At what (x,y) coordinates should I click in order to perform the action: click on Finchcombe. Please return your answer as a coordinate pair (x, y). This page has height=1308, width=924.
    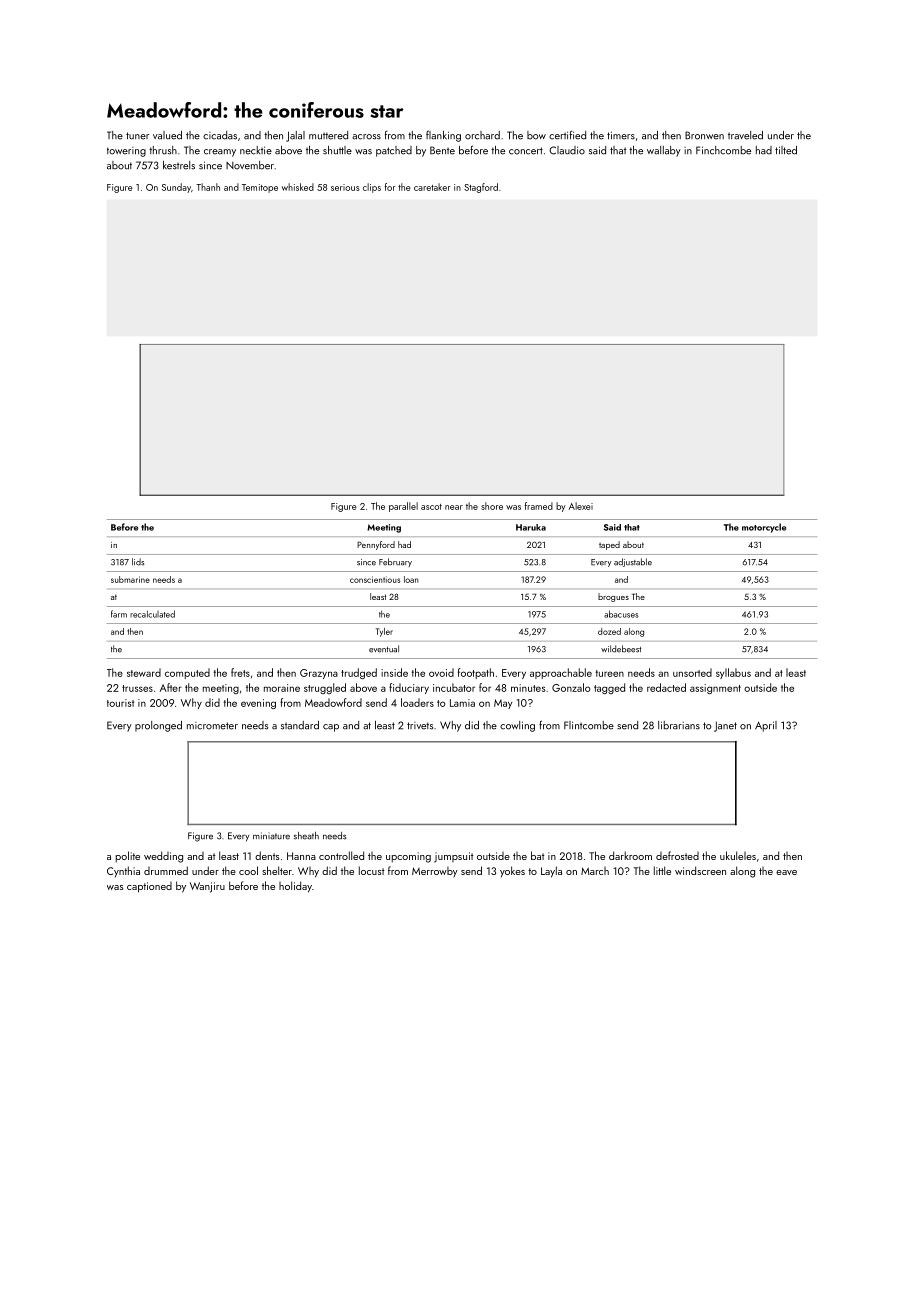
    Looking at the image, I should click on (723, 150).
